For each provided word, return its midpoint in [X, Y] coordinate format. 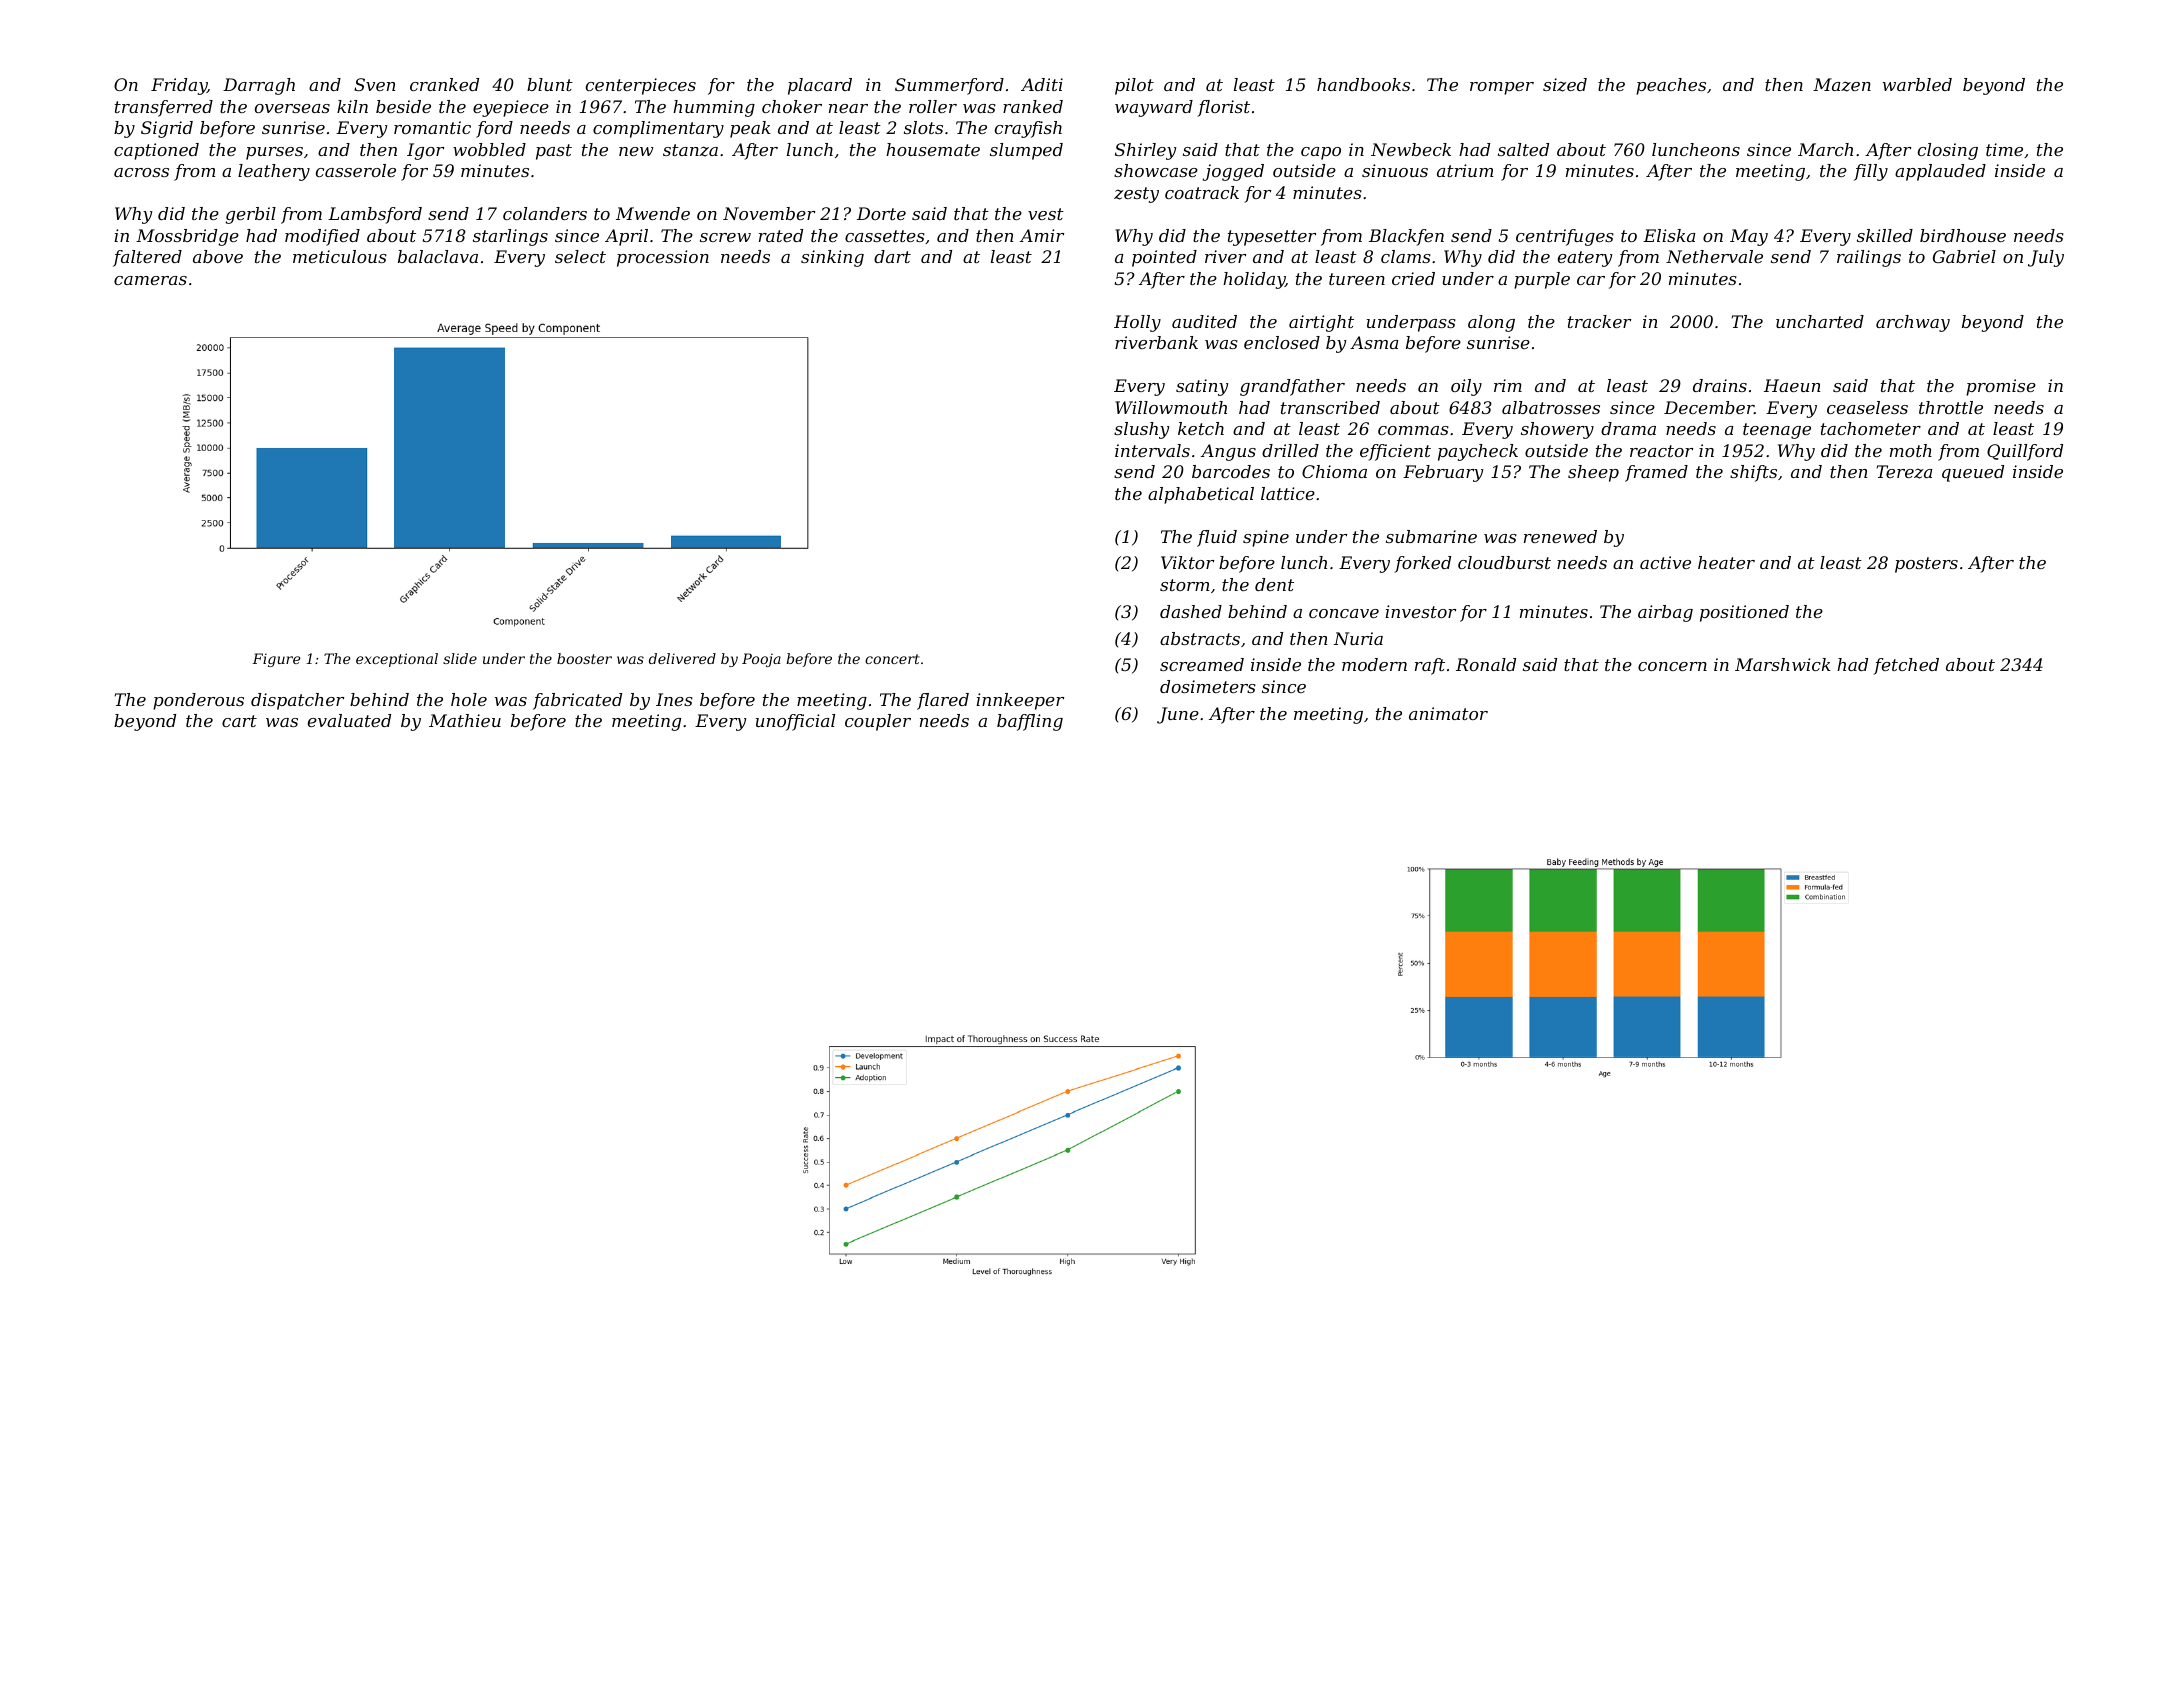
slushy [1142, 430]
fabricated [577, 701]
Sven [375, 84]
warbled [1917, 84]
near [848, 108]
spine [1266, 538]
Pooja [761, 660]
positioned [1744, 613]
